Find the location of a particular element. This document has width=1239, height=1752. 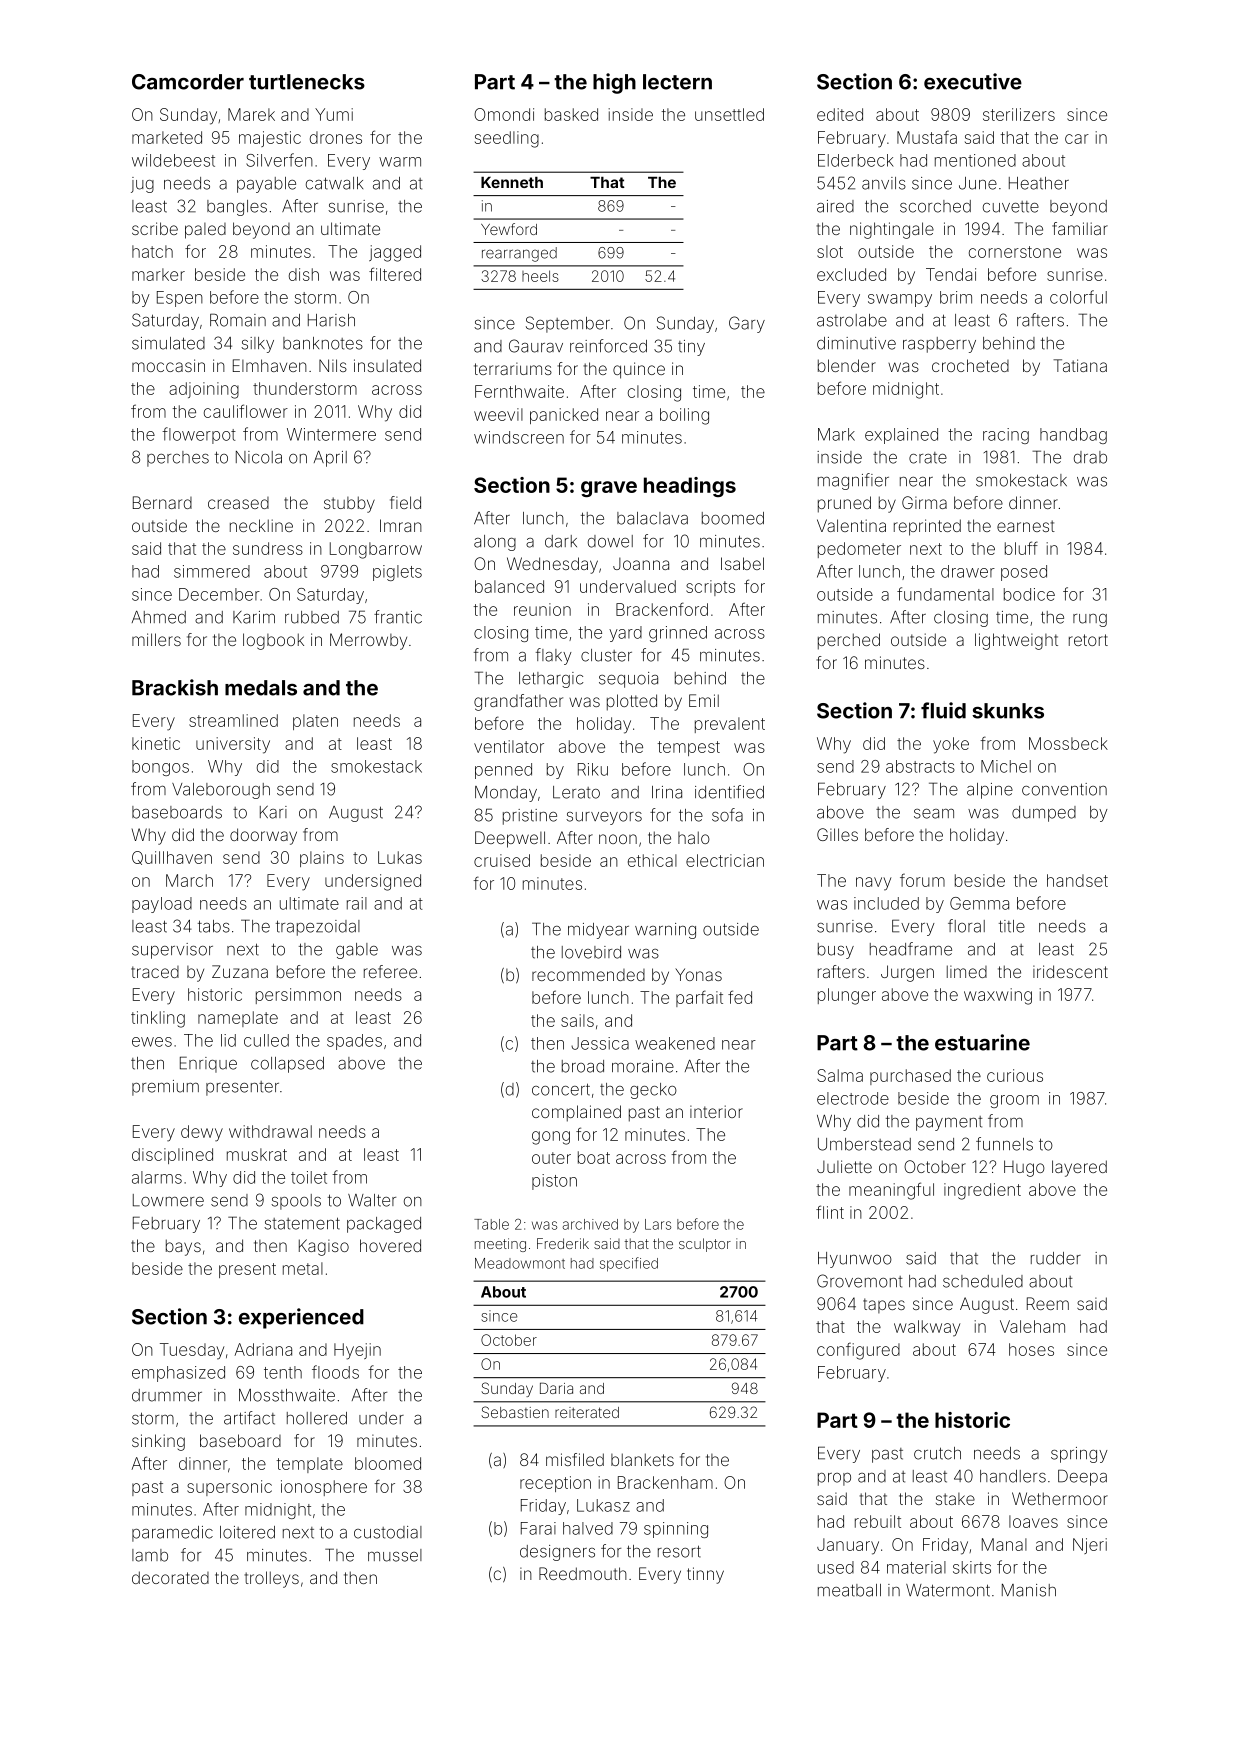

Table is located at coordinates (491, 1224).
